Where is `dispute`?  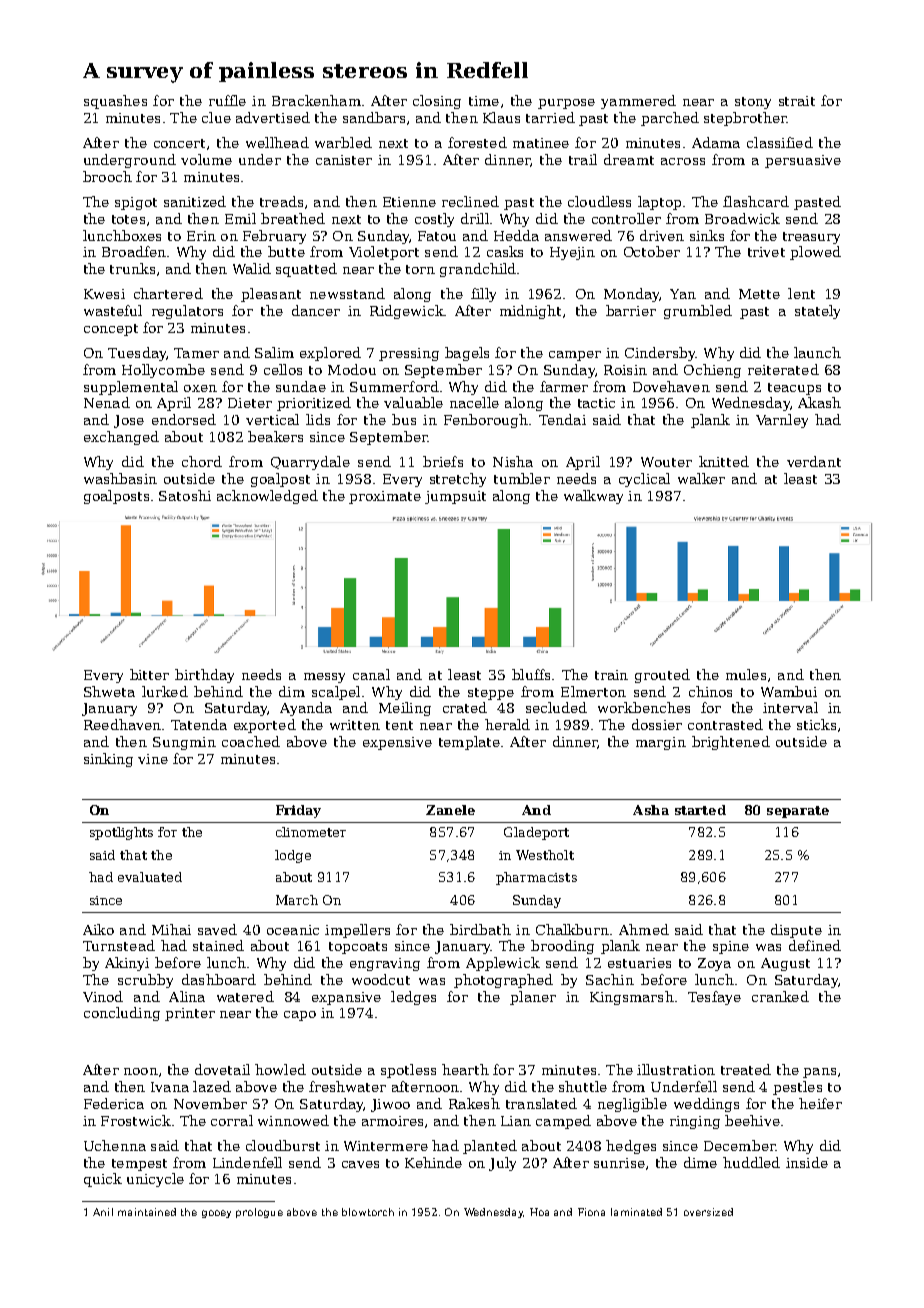
dispute is located at coordinates (796, 931).
